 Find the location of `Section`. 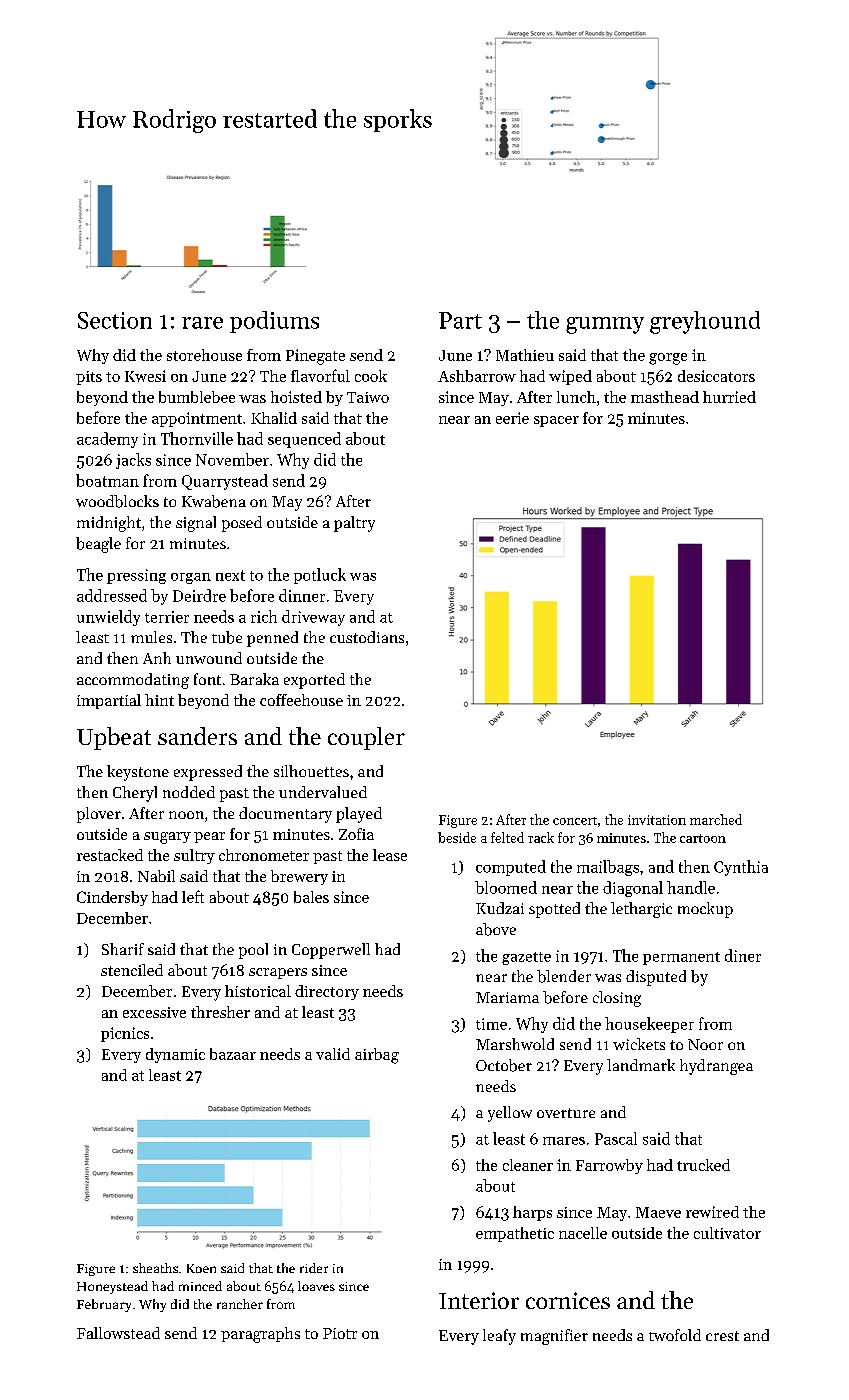

Section is located at coordinates (115, 320).
